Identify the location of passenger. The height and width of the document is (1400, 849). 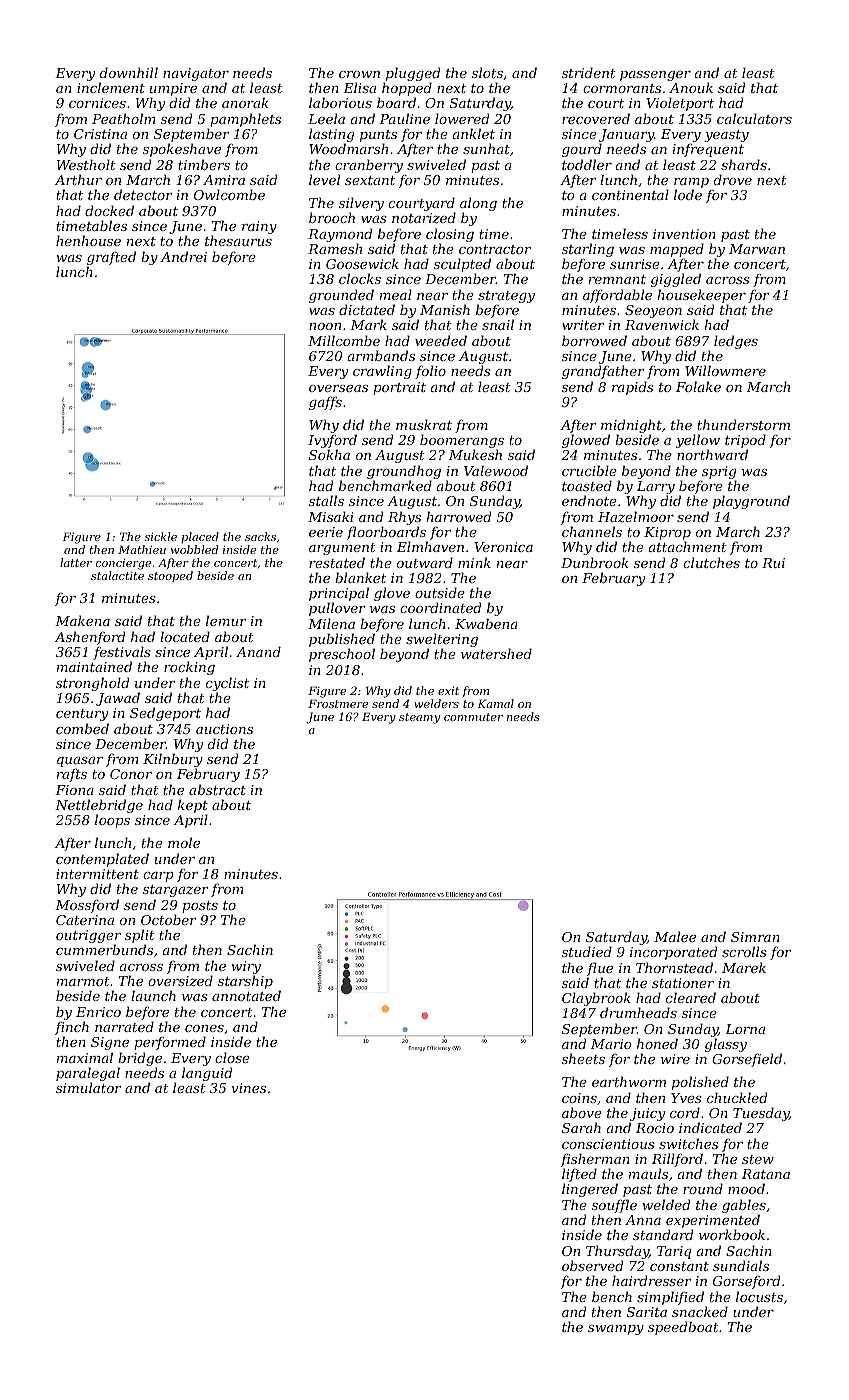
(655, 76).
